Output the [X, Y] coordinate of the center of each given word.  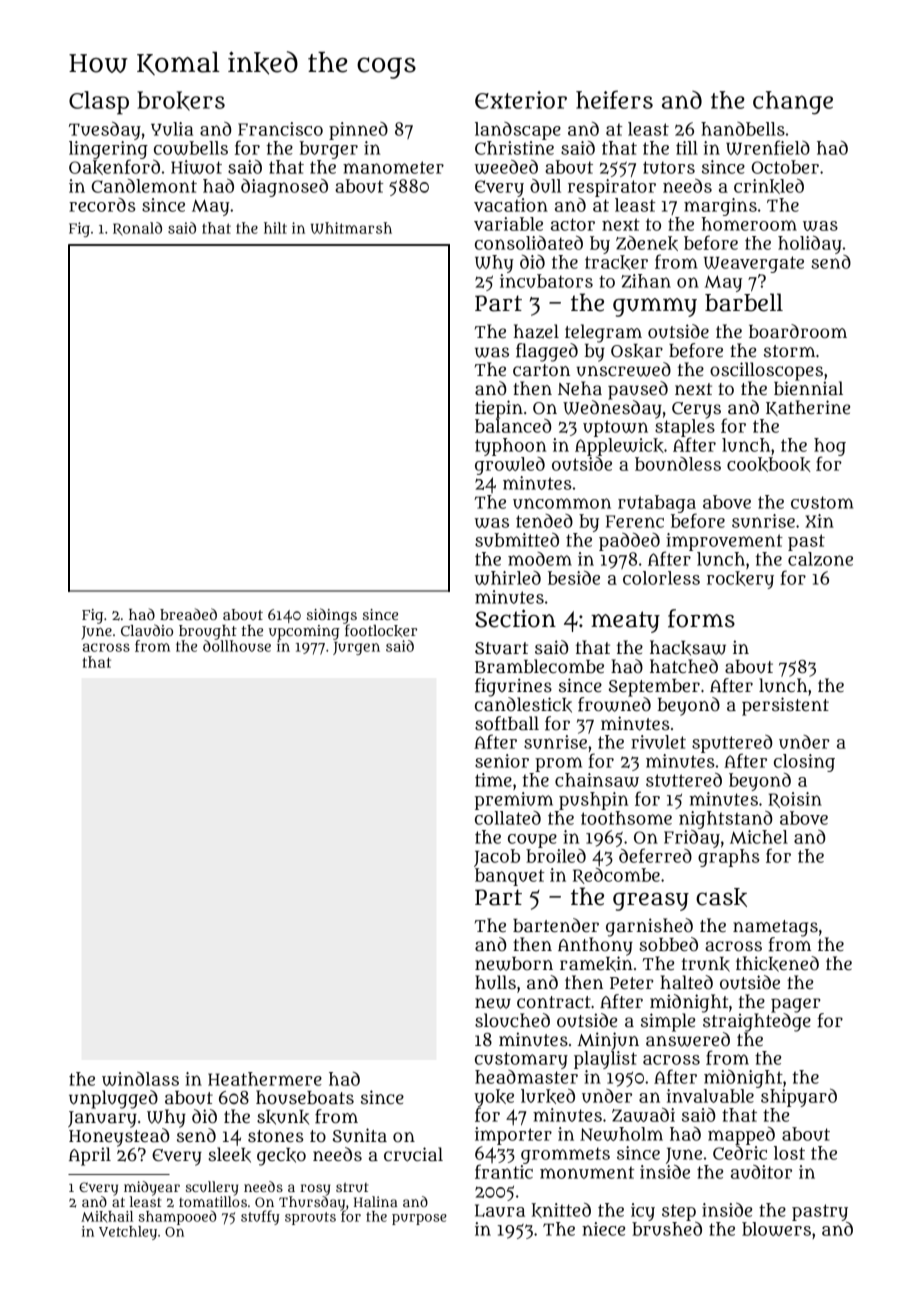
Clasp [99, 103]
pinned [358, 131]
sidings [332, 616]
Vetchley [128, 1233]
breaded [188, 614]
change [793, 103]
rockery [740, 580]
